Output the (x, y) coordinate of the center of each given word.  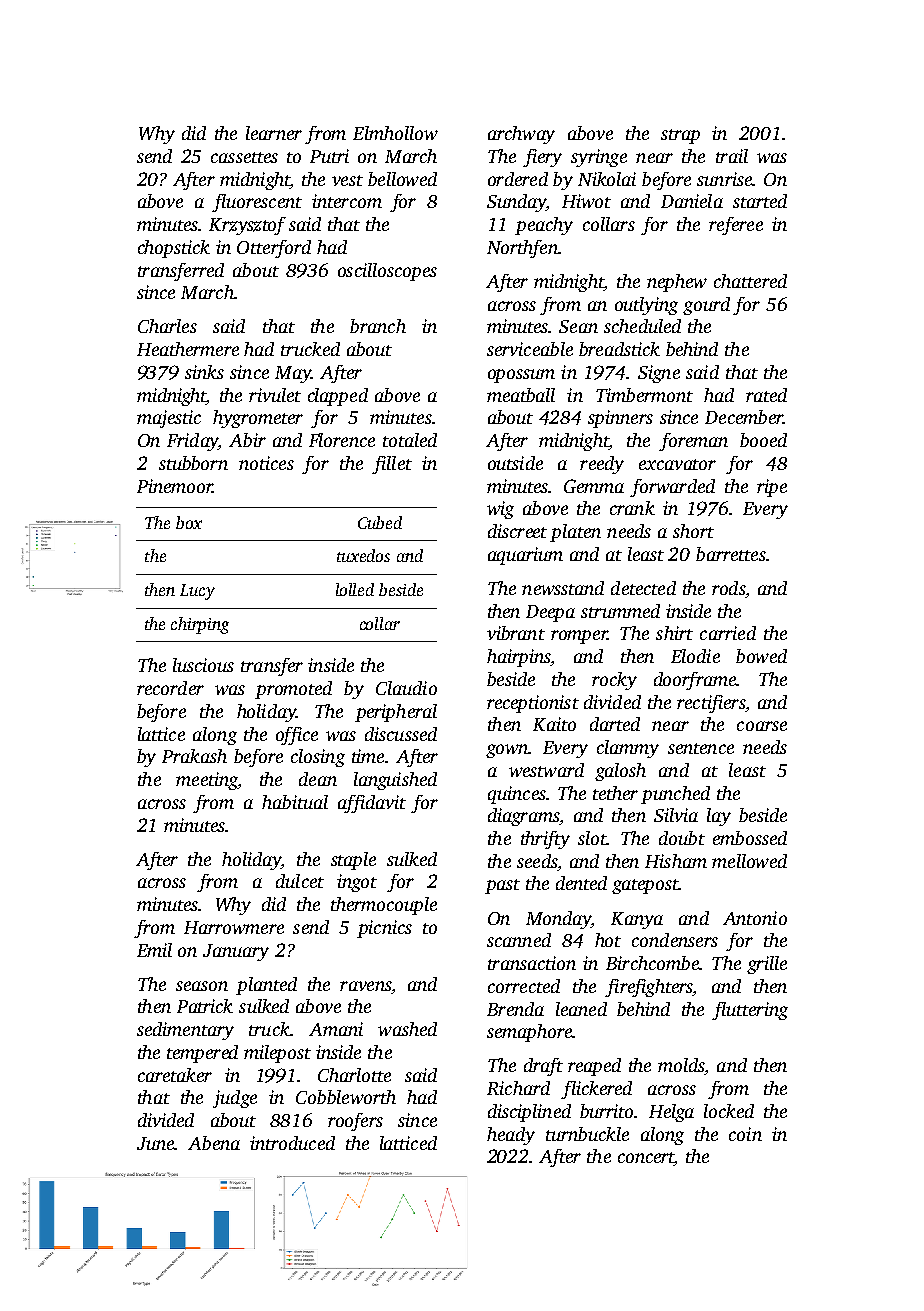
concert (646, 1159)
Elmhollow (395, 133)
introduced (292, 1143)
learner (274, 133)
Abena (214, 1143)
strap (680, 136)
